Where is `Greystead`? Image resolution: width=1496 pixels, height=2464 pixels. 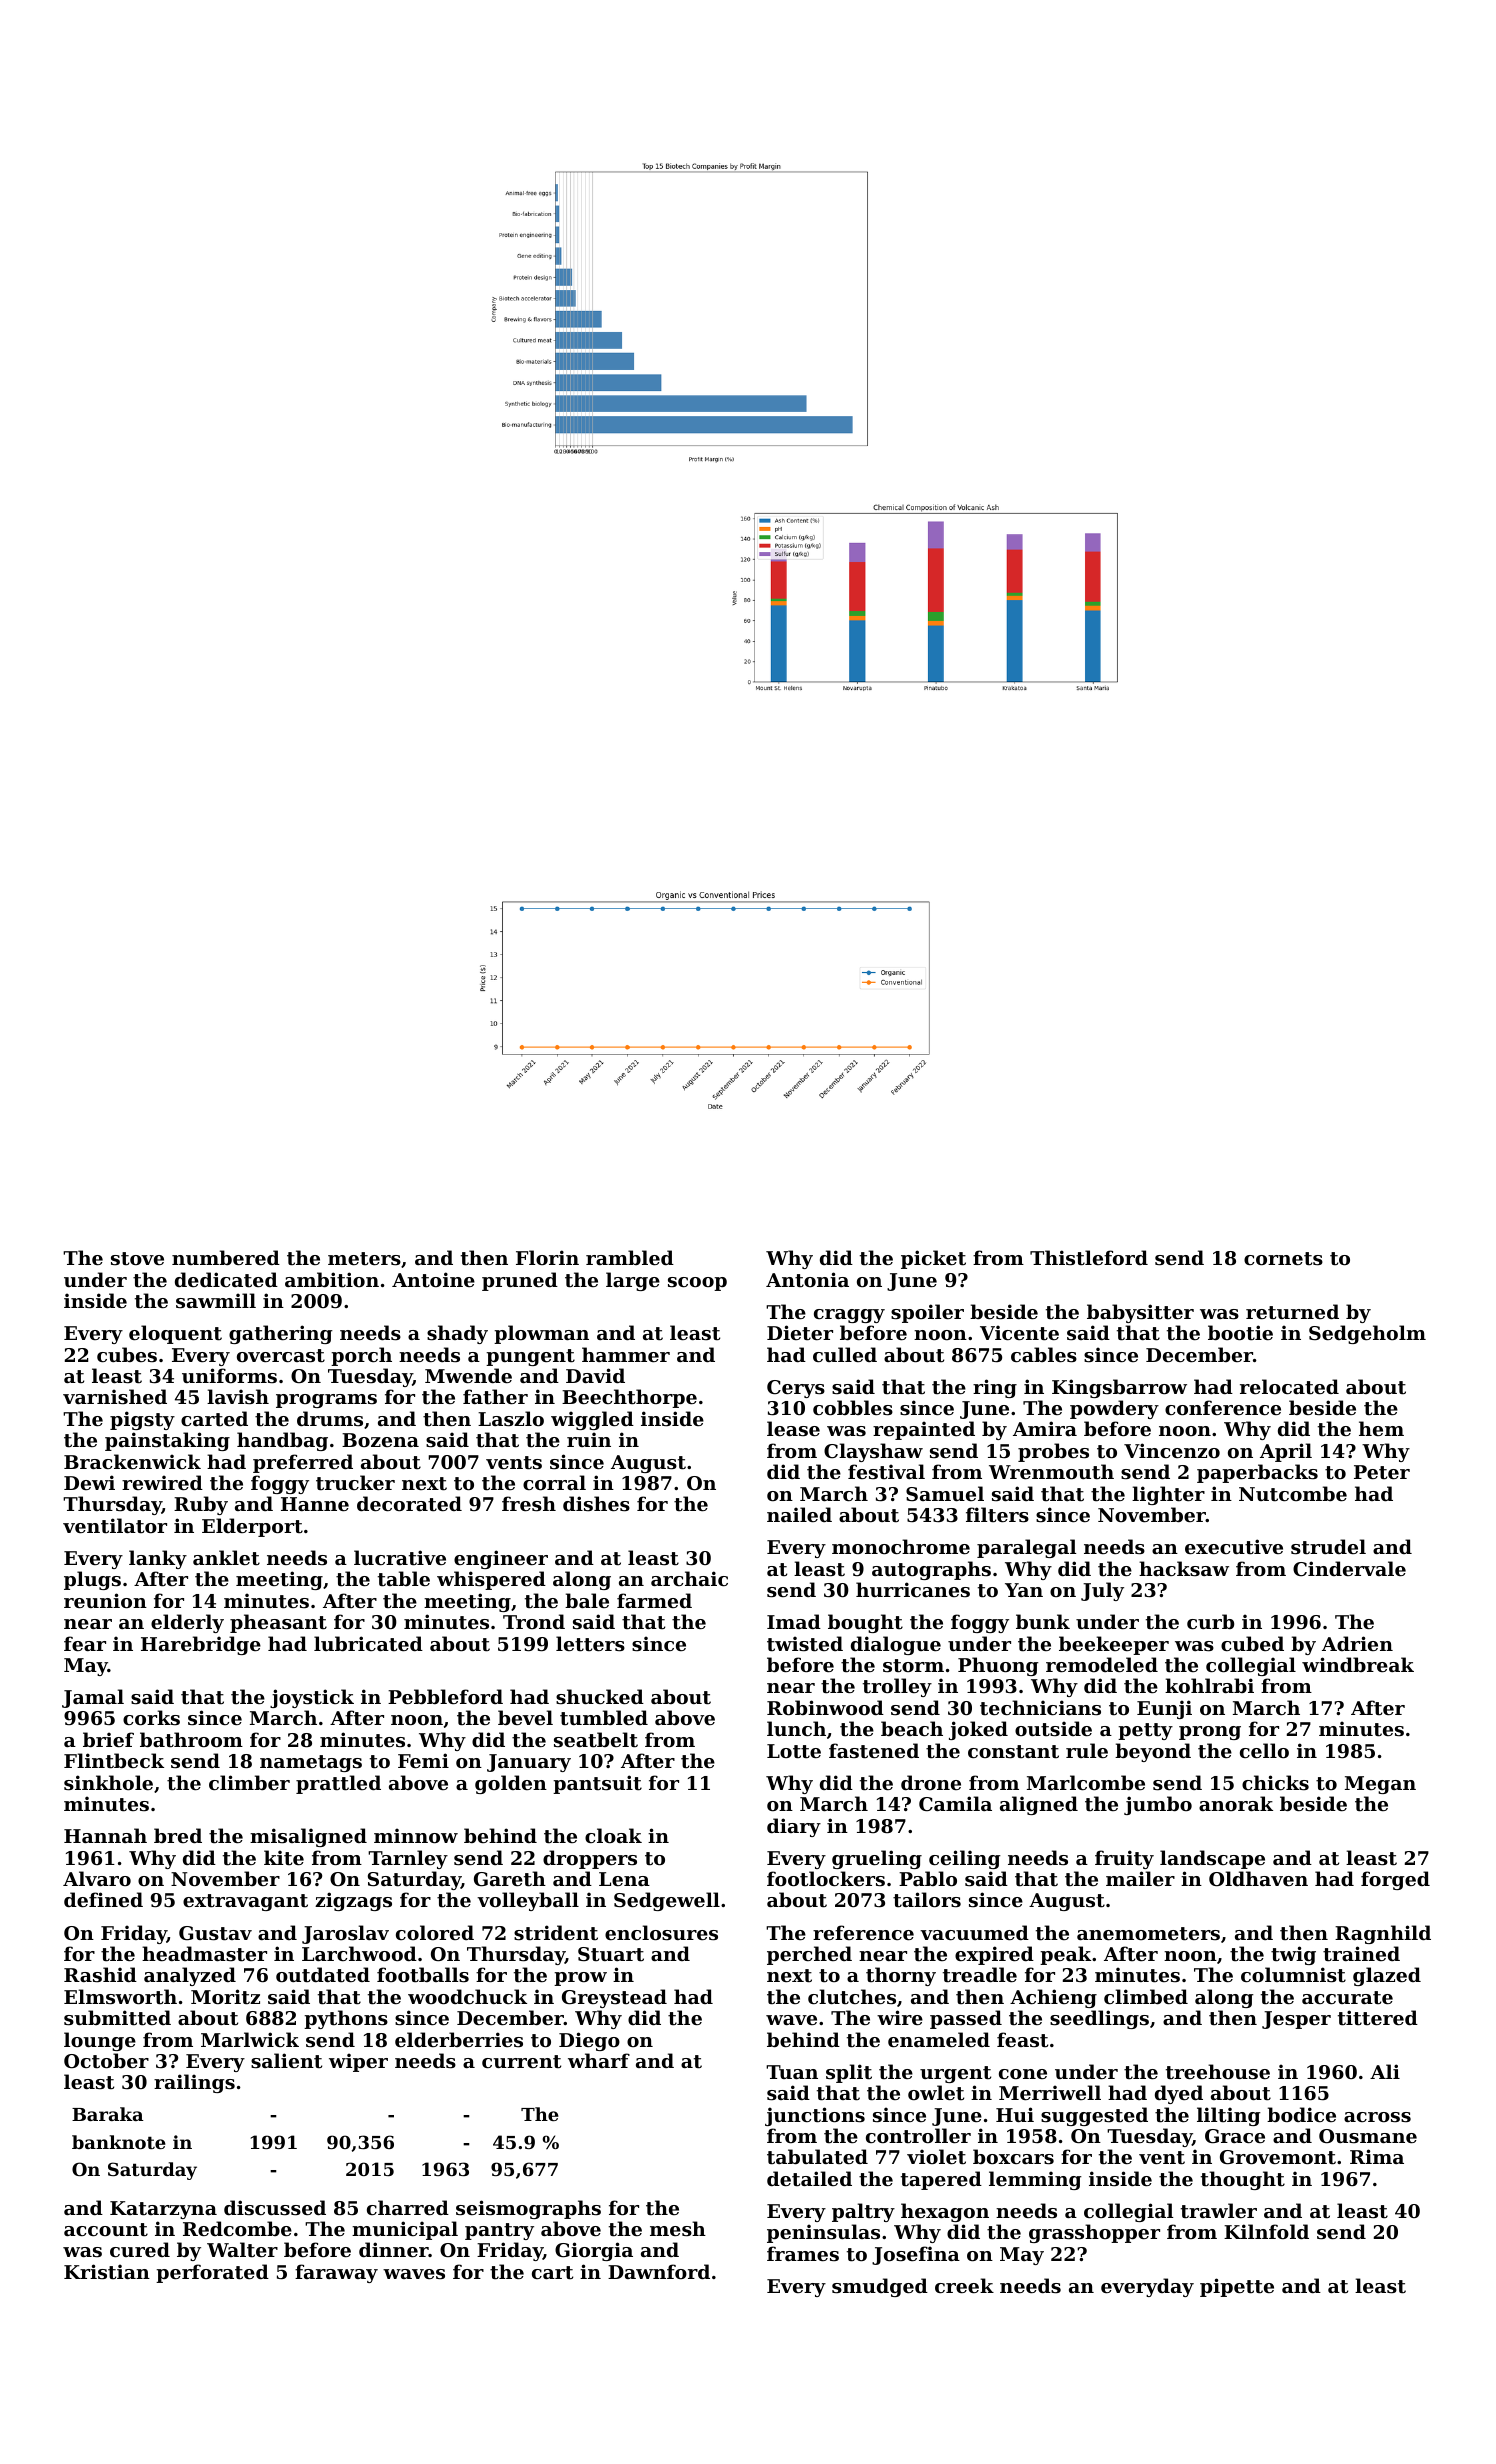
Greystead is located at coordinates (614, 1998).
